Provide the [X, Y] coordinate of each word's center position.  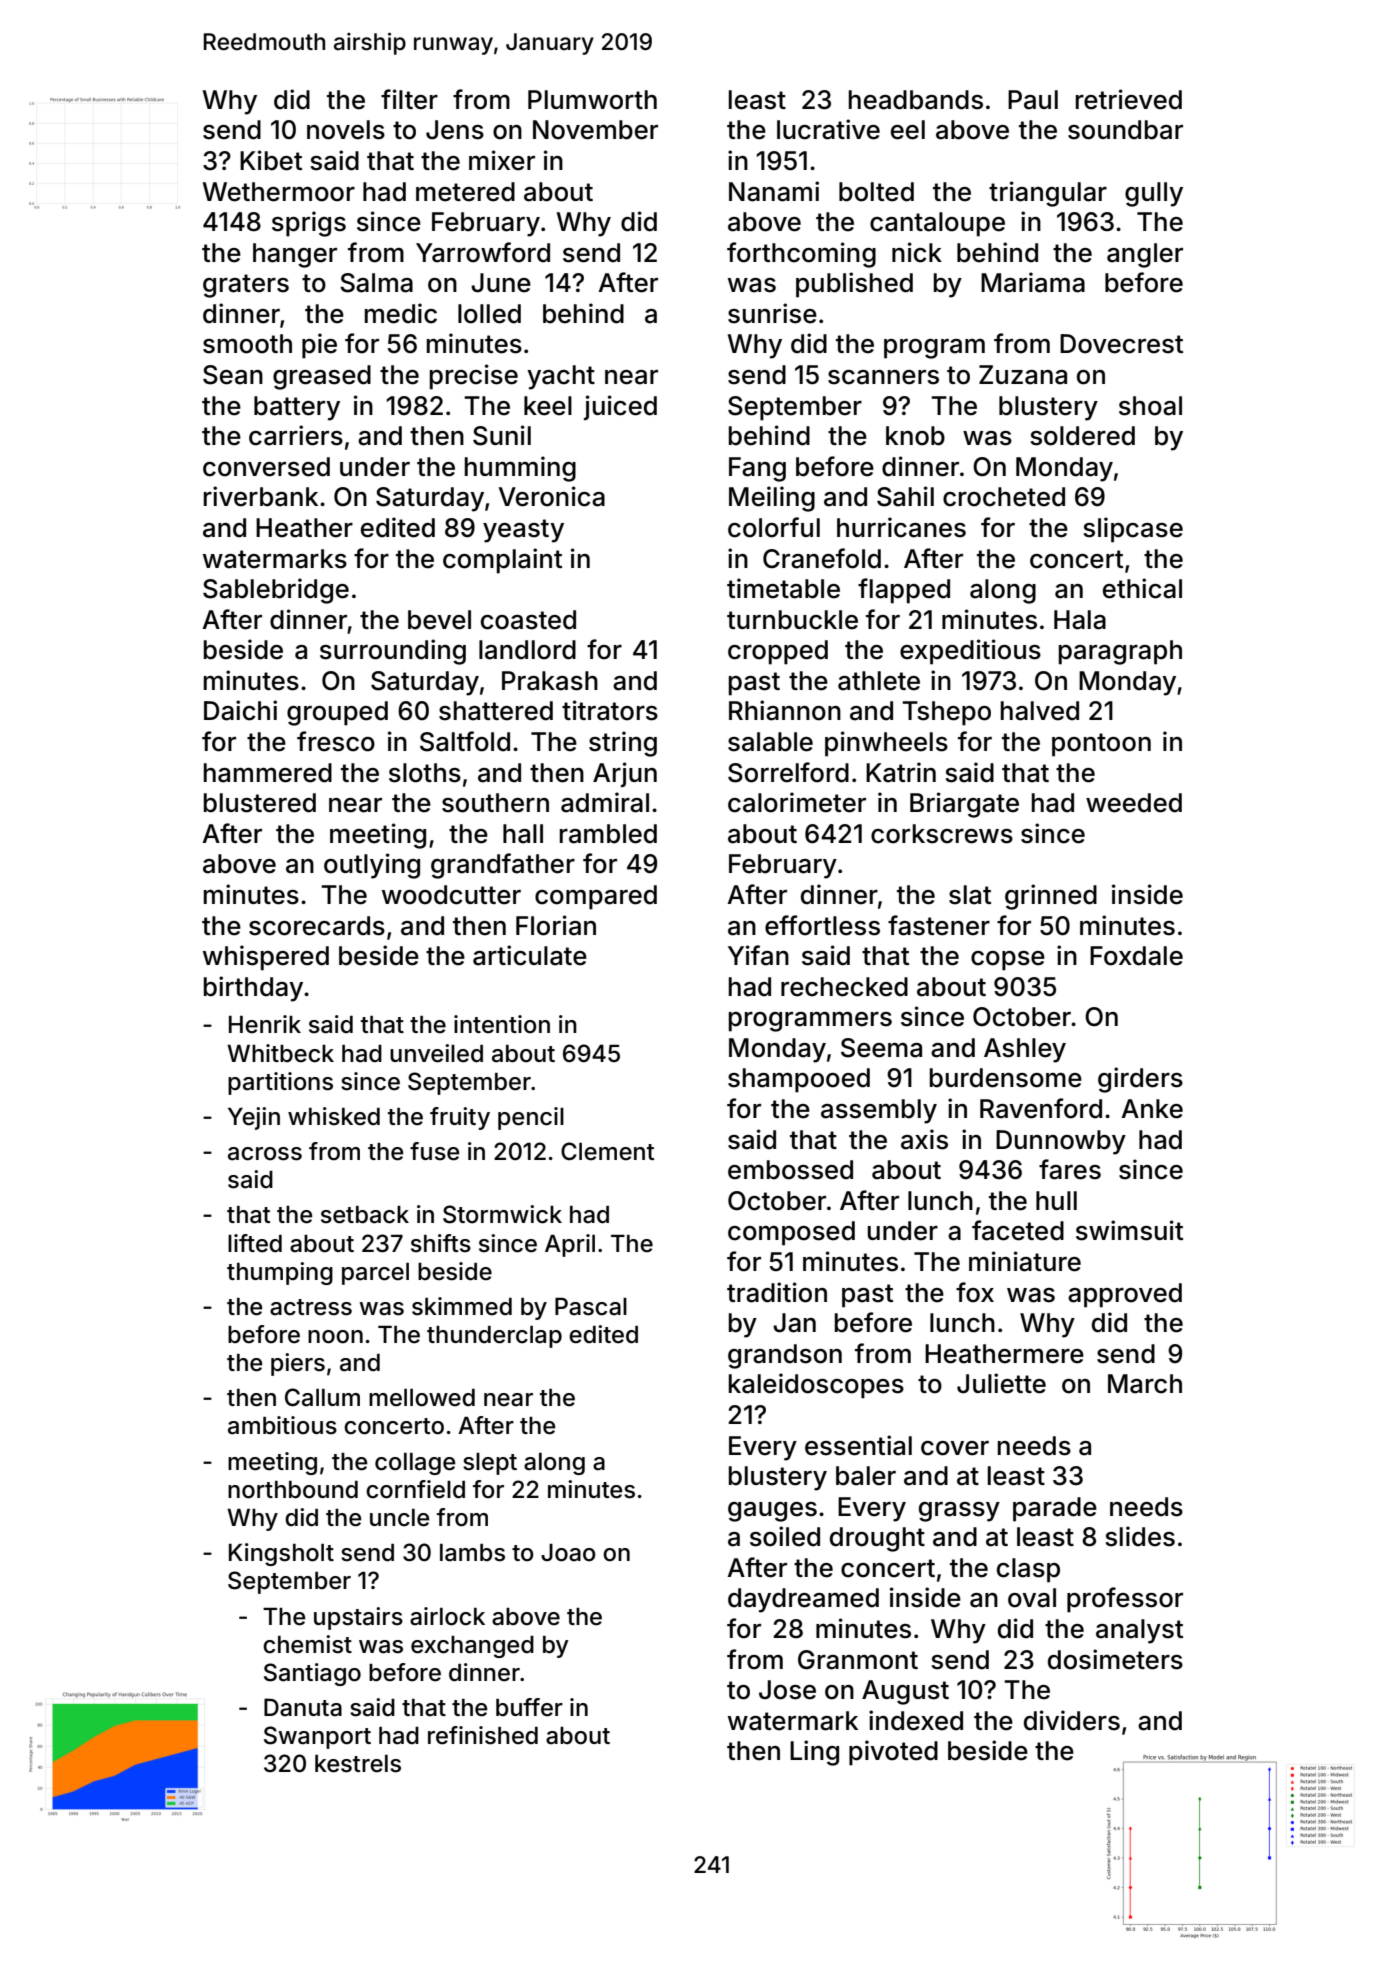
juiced [620, 407]
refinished [483, 1735]
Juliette [1001, 1383]
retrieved [1129, 99]
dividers [1072, 1720]
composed [791, 1233]
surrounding [393, 652]
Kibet [271, 160]
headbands [916, 100]
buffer [529, 1707]
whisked [334, 1116]
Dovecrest [1121, 344]
